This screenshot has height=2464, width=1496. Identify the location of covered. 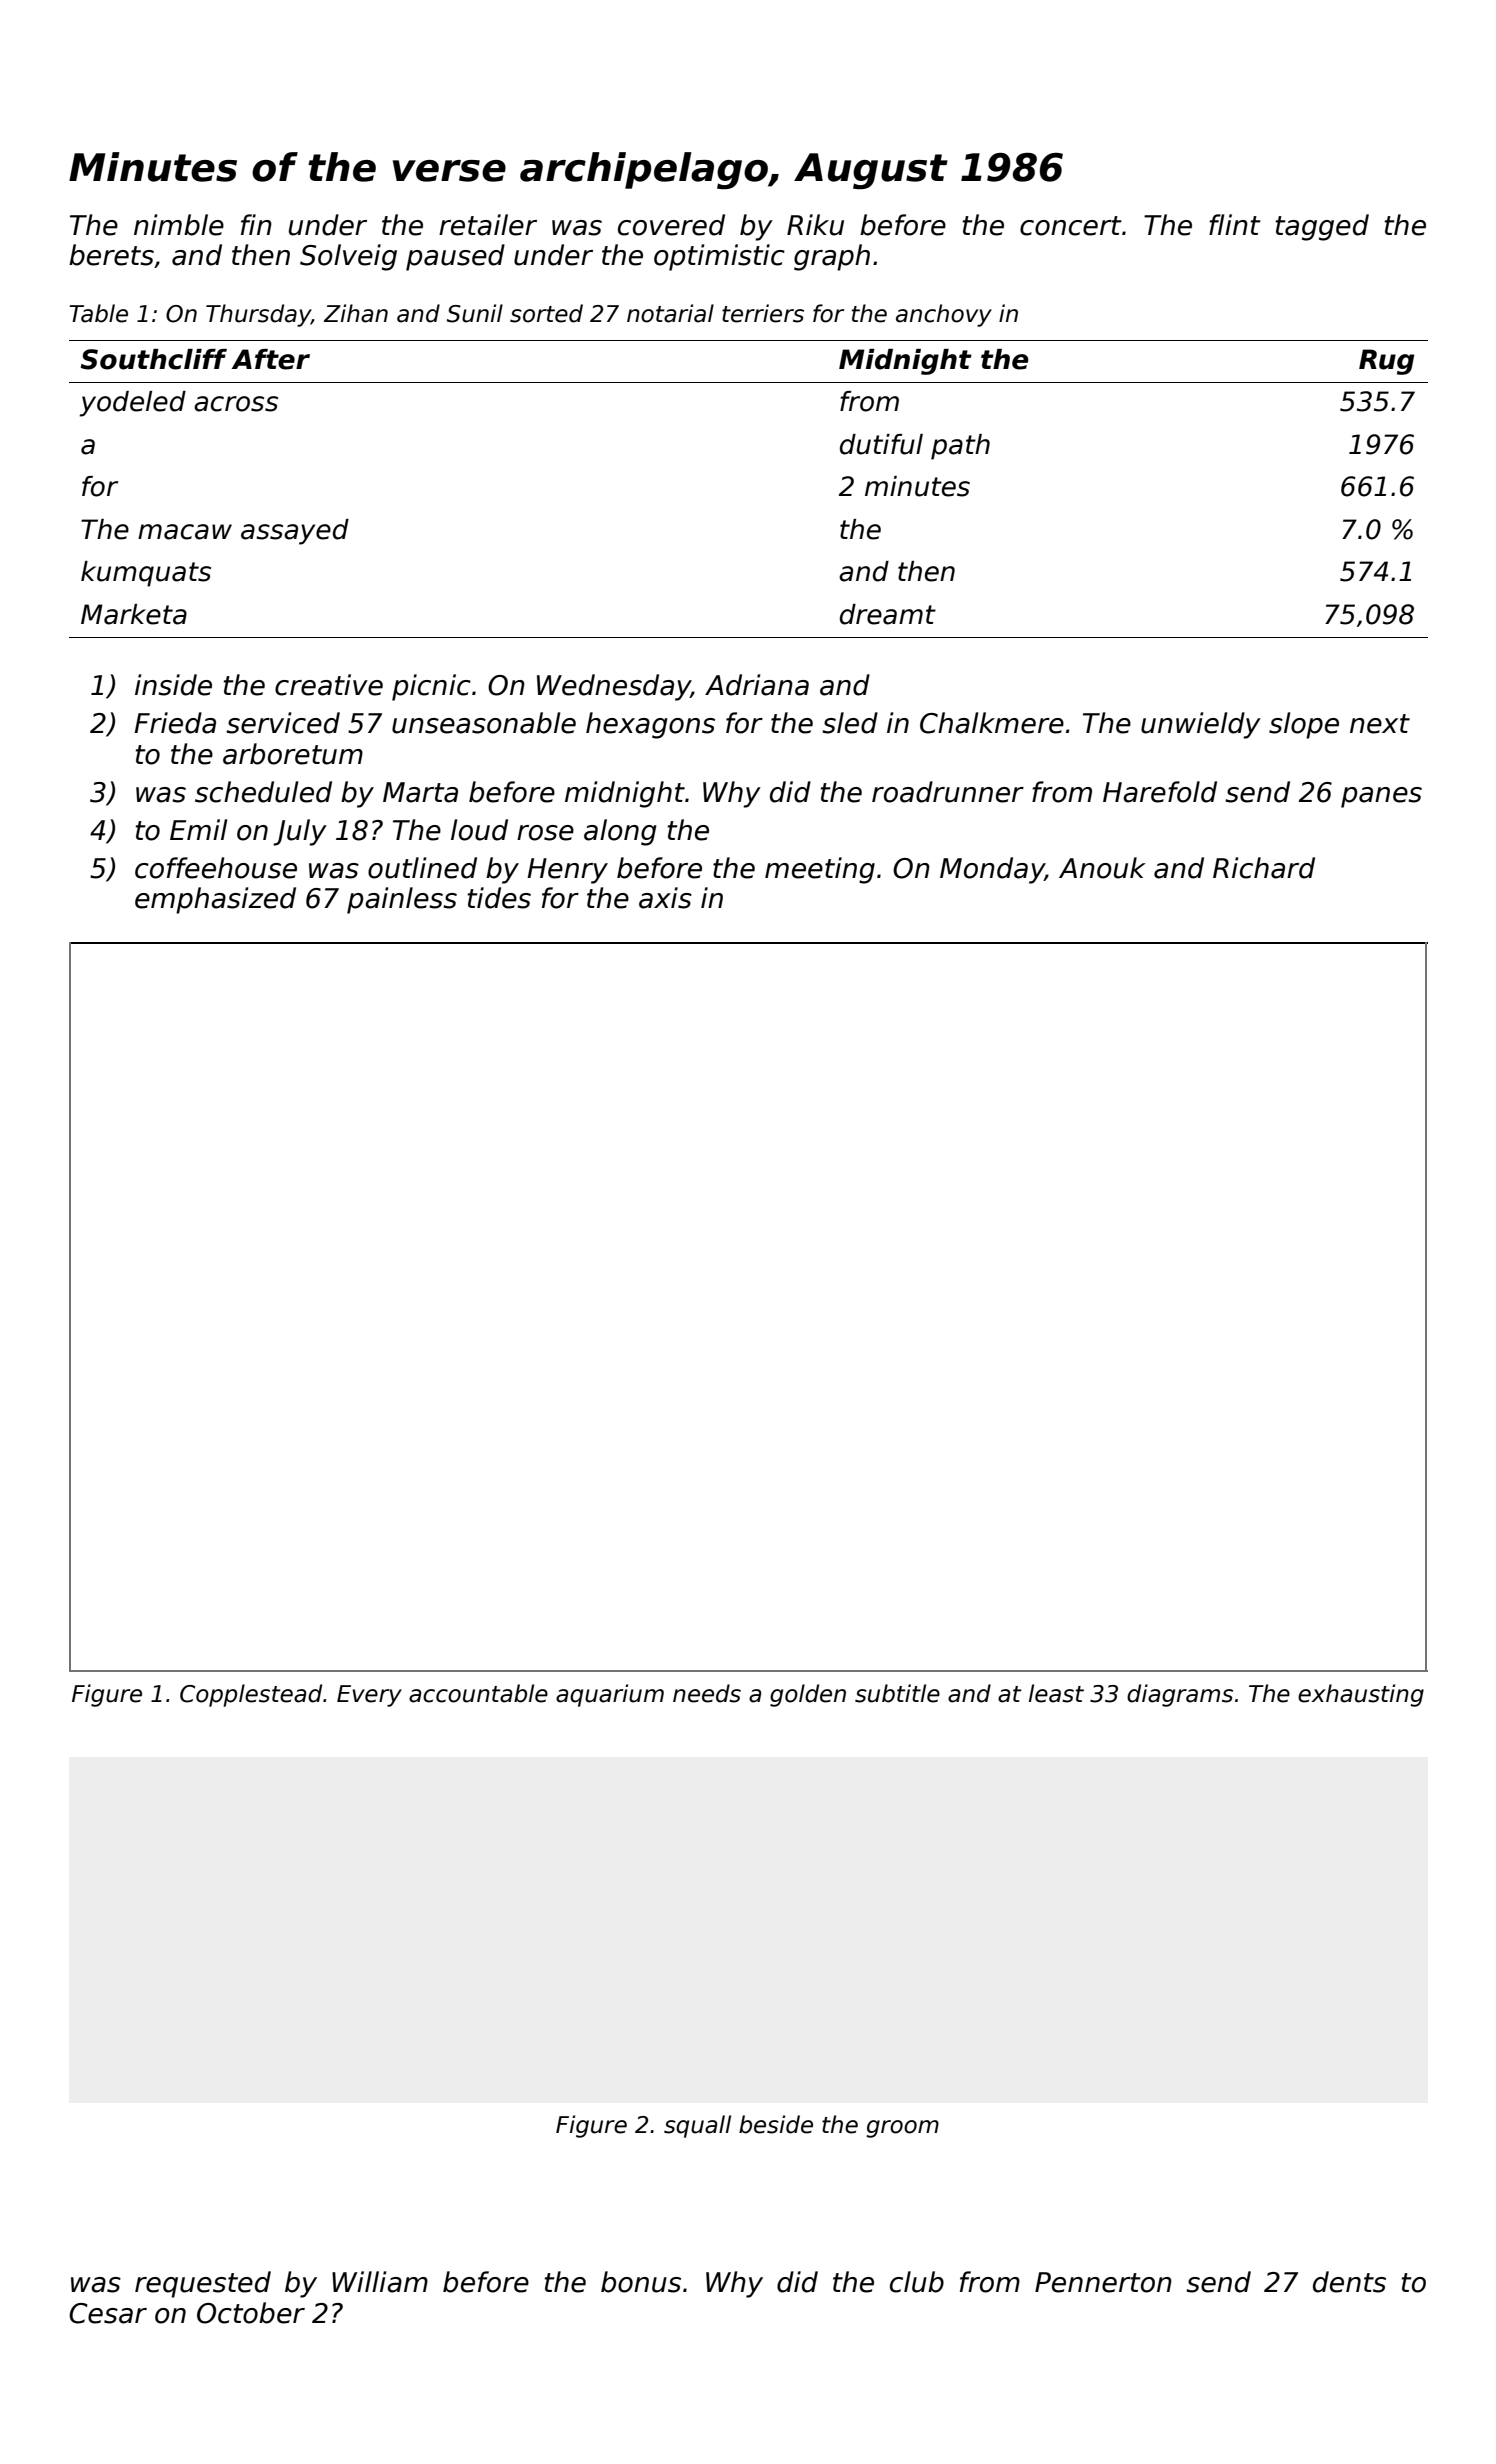
(671, 225).
